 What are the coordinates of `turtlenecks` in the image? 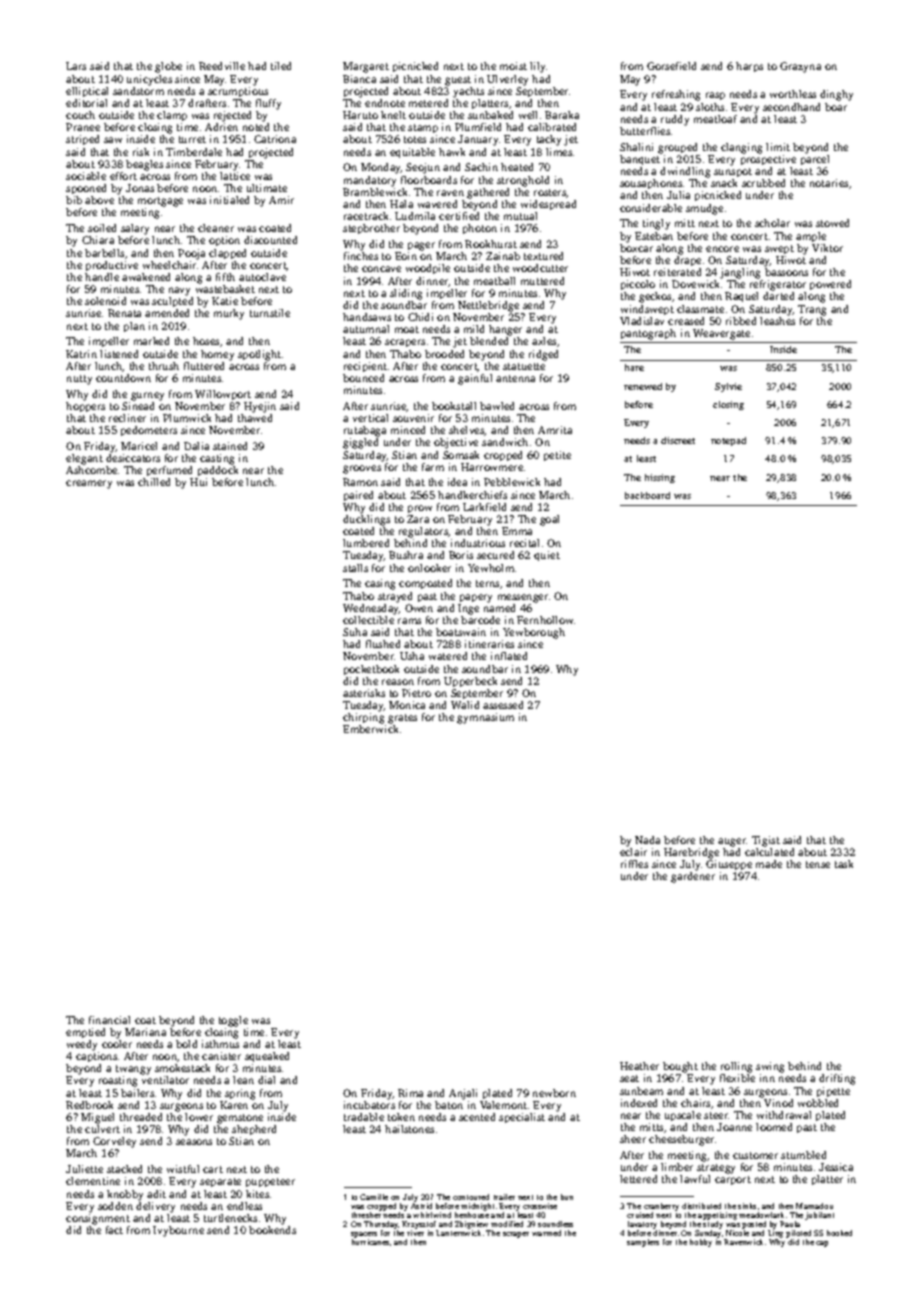 It's located at (230, 1218).
